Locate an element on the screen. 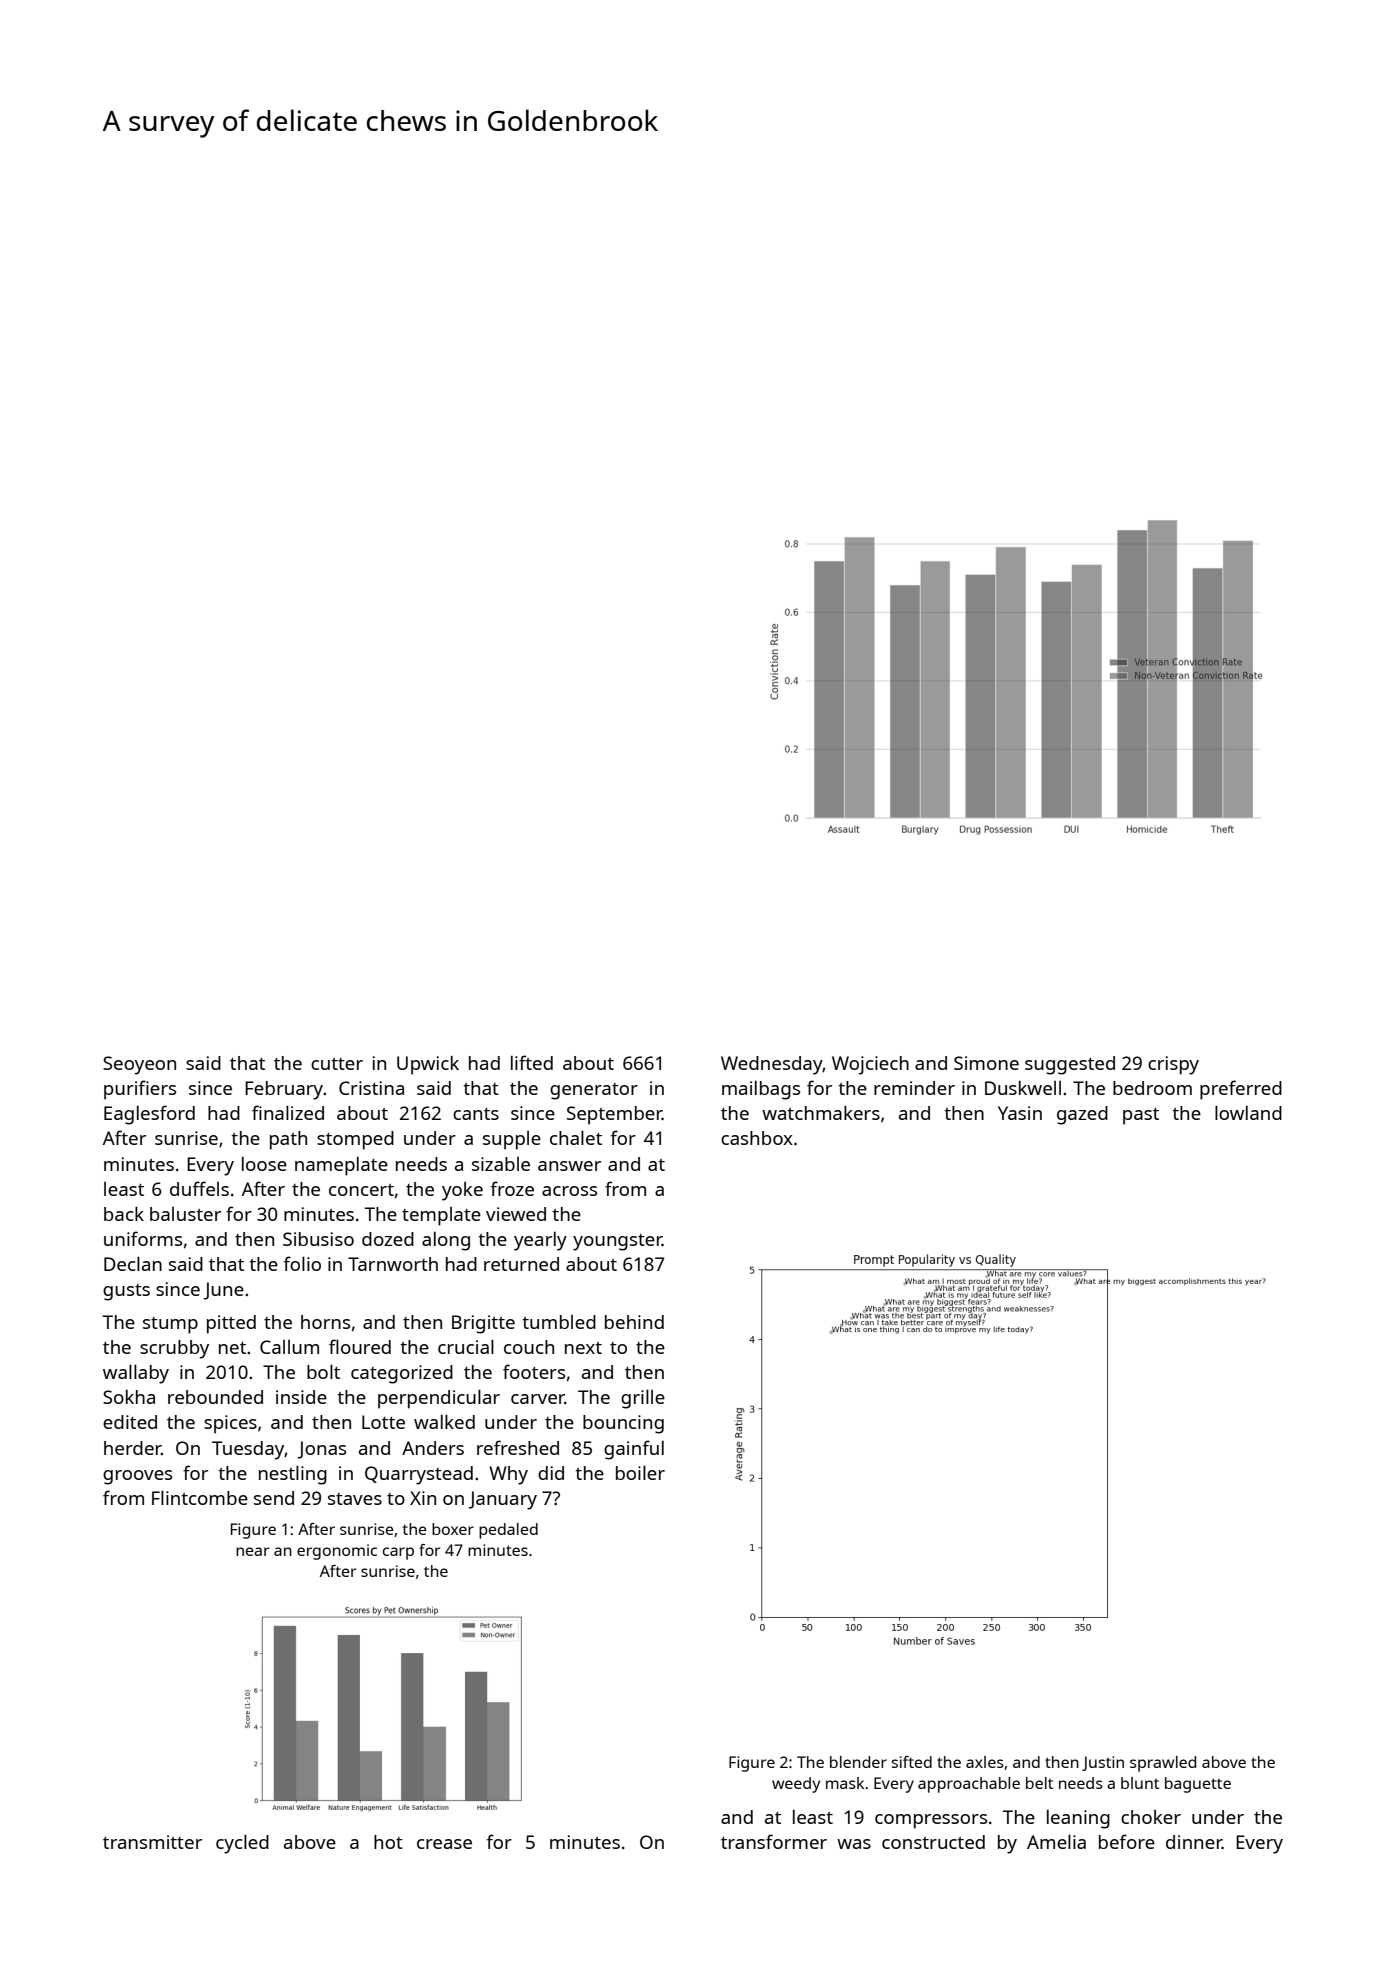 This screenshot has height=1969, width=1386. pedaled is located at coordinates (508, 1531).
